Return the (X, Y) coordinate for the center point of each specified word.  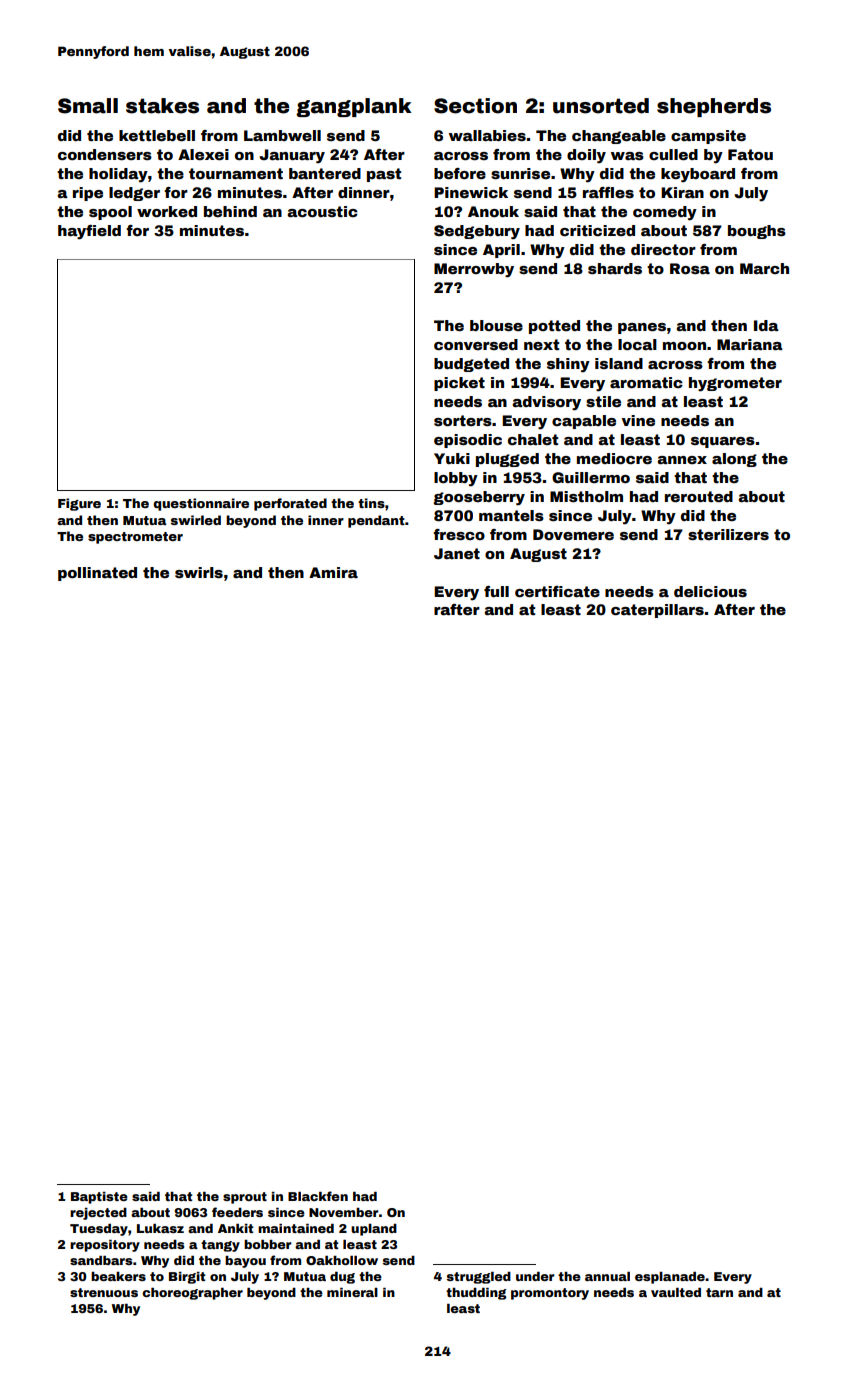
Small (88, 106)
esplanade (670, 1278)
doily (586, 156)
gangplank (354, 107)
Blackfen (318, 1196)
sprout (245, 1198)
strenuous (104, 1292)
